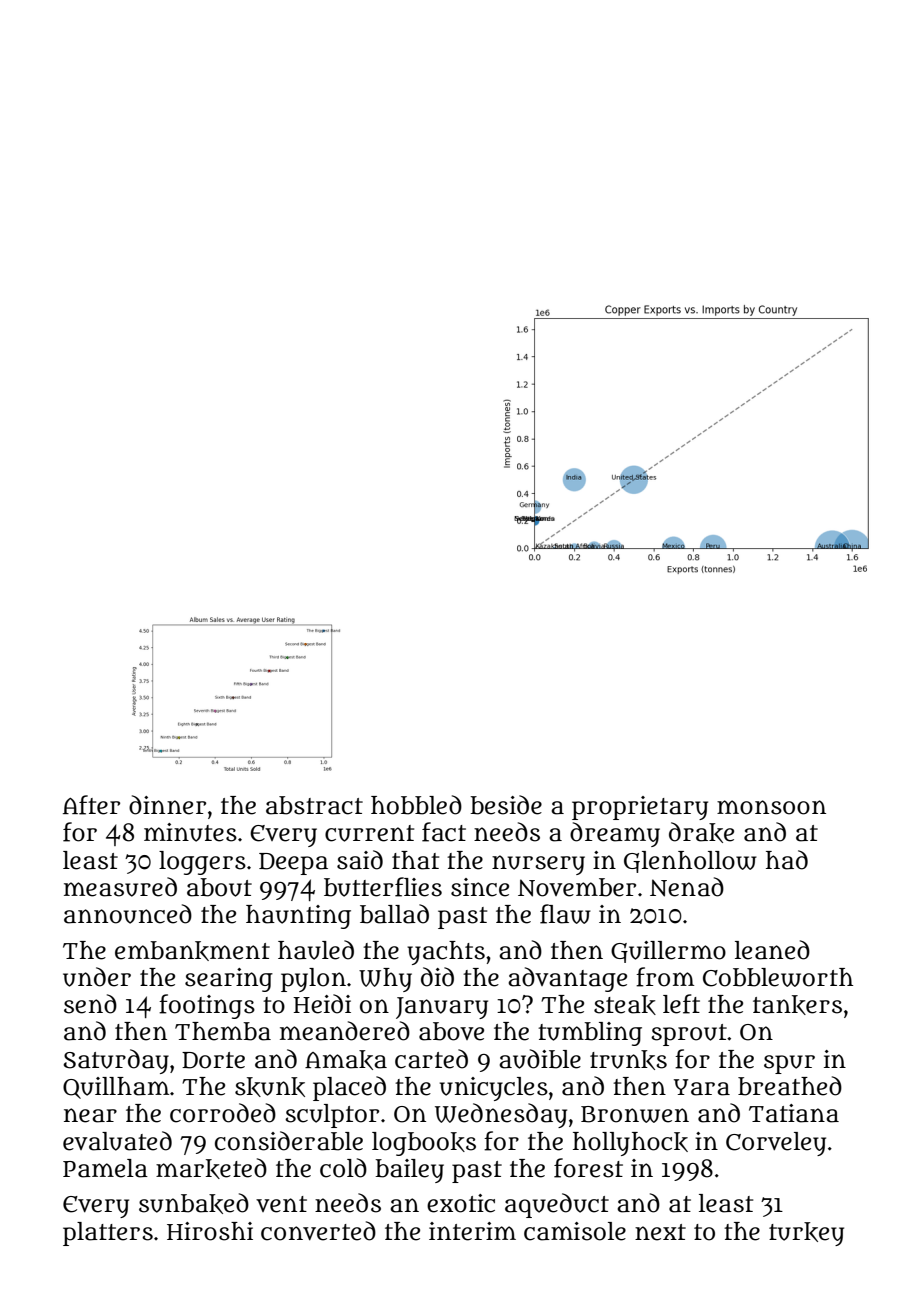  I want to click on Hiroshi, so click(210, 1231).
